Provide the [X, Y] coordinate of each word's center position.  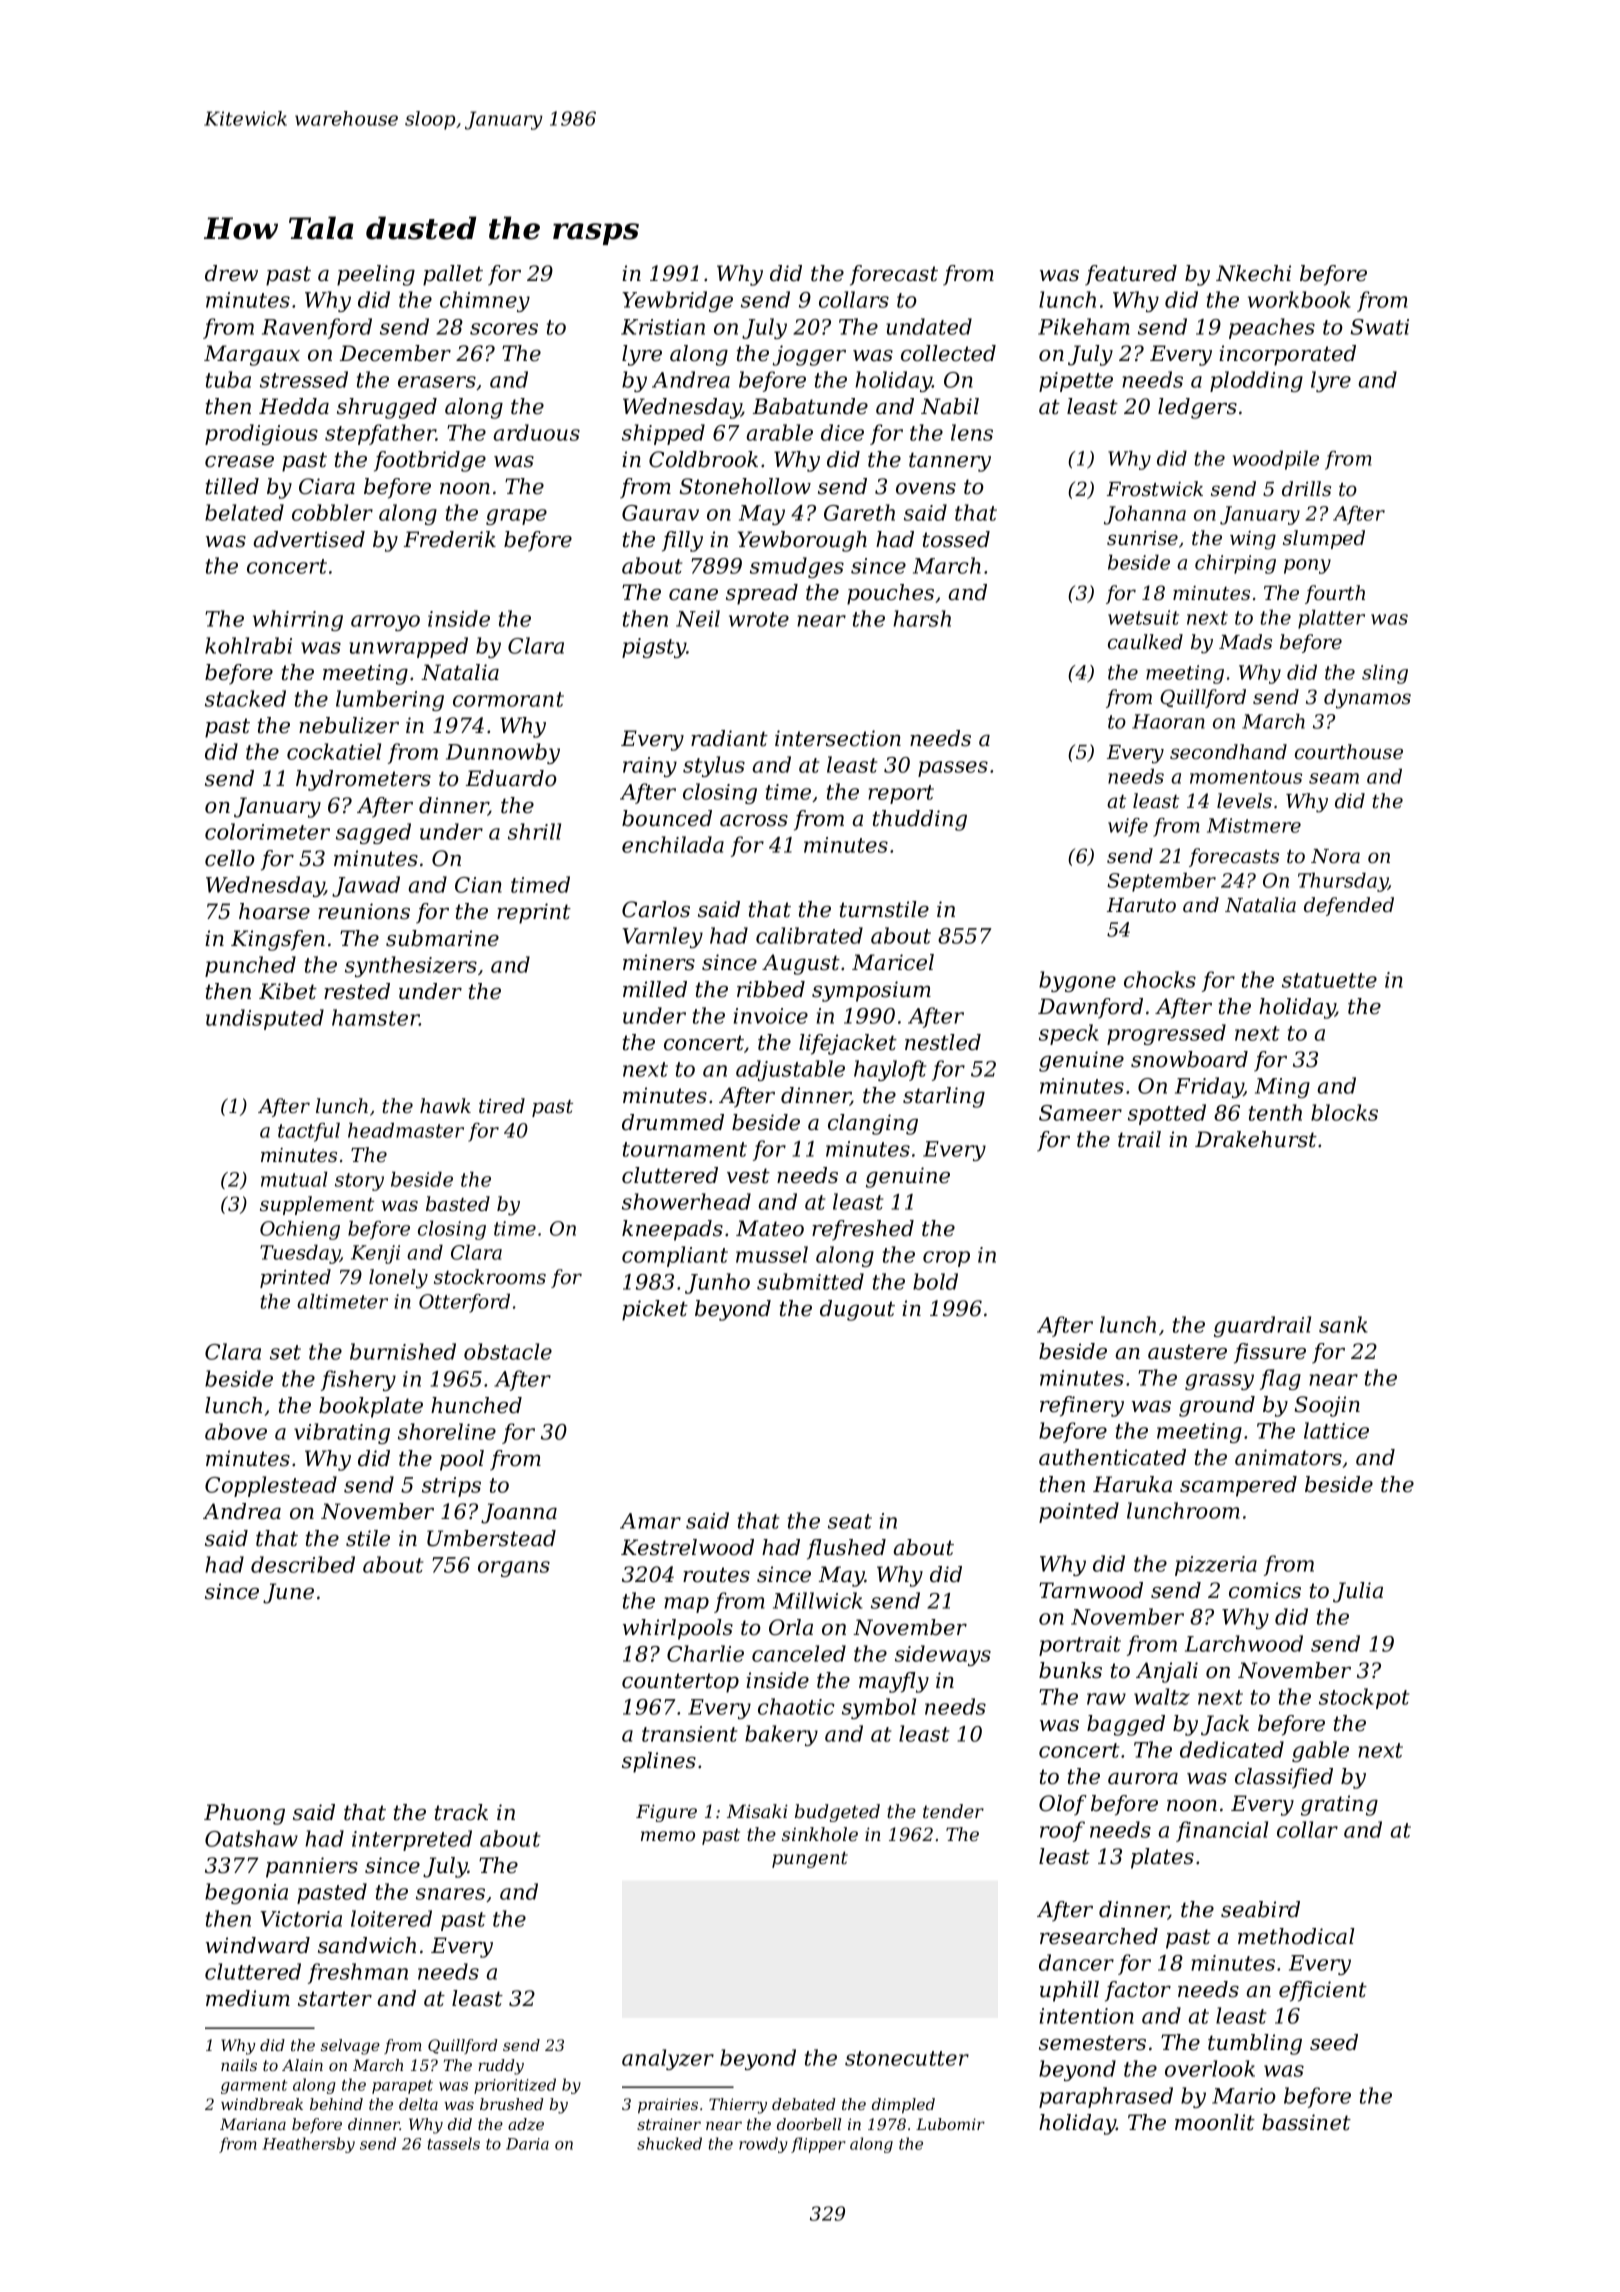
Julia [1358, 1592]
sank [1343, 1324]
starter [335, 1999]
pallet [453, 275]
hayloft [890, 1070]
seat [850, 1521]
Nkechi [1253, 273]
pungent [810, 1859]
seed [1334, 2042]
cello [230, 858]
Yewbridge [677, 301]
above [236, 1431]
